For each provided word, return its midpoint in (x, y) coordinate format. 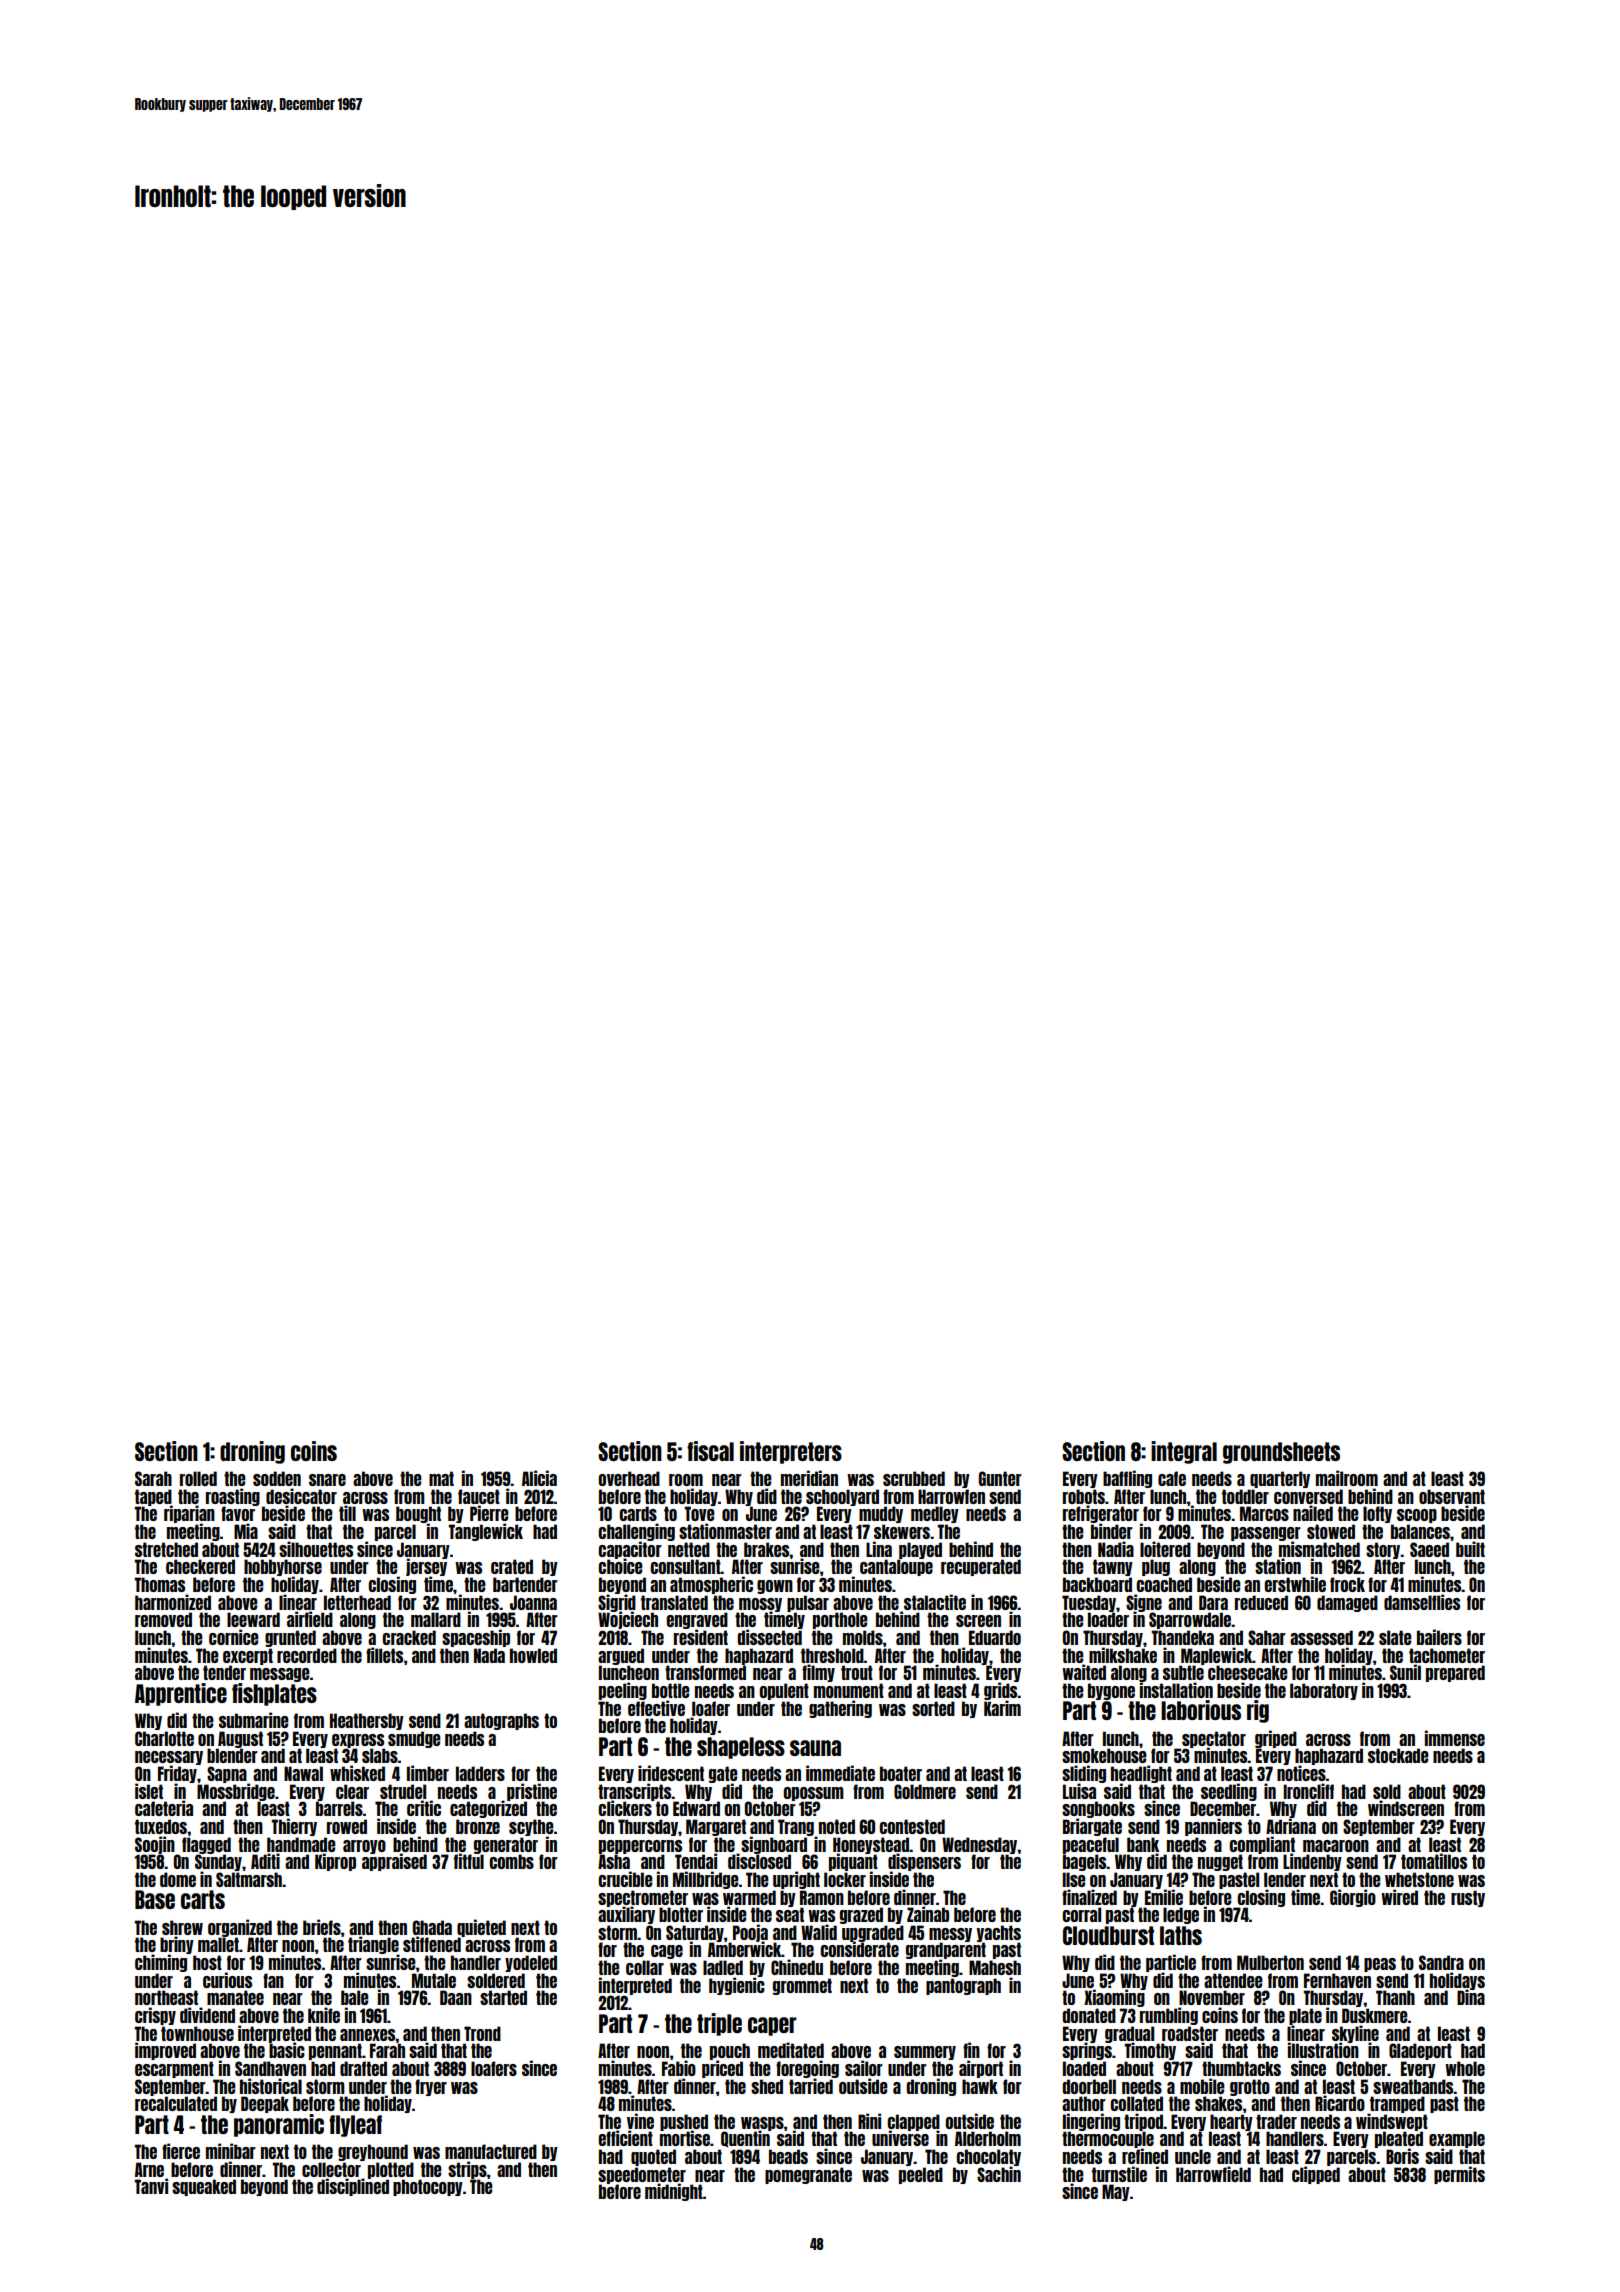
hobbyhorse (283, 1568)
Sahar (1267, 1637)
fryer (431, 2087)
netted (689, 1549)
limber (428, 1773)
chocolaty (988, 2157)
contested (912, 1826)
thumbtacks (1241, 2068)
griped (1276, 1739)
